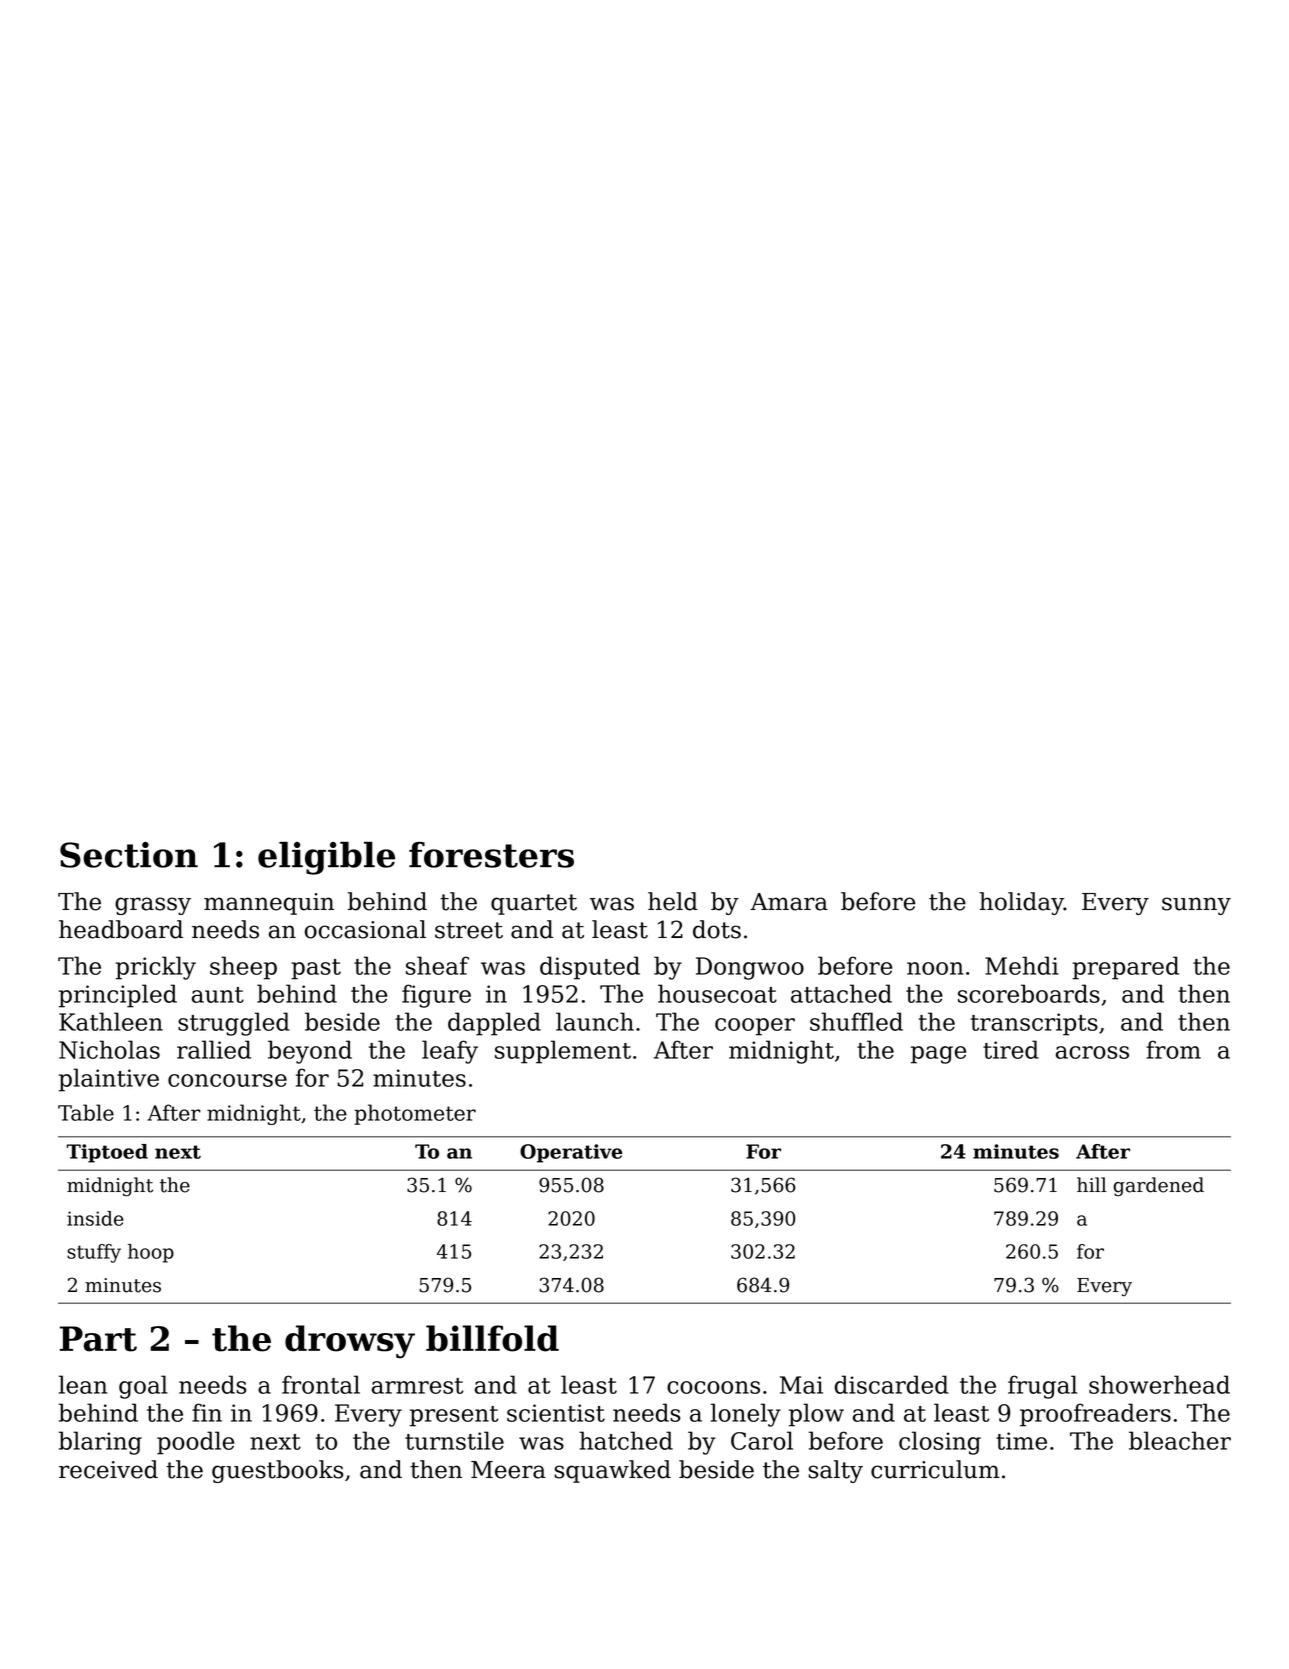 The image size is (1289, 1669). What do you see at coordinates (673, 901) in the screenshot?
I see `held` at bounding box center [673, 901].
